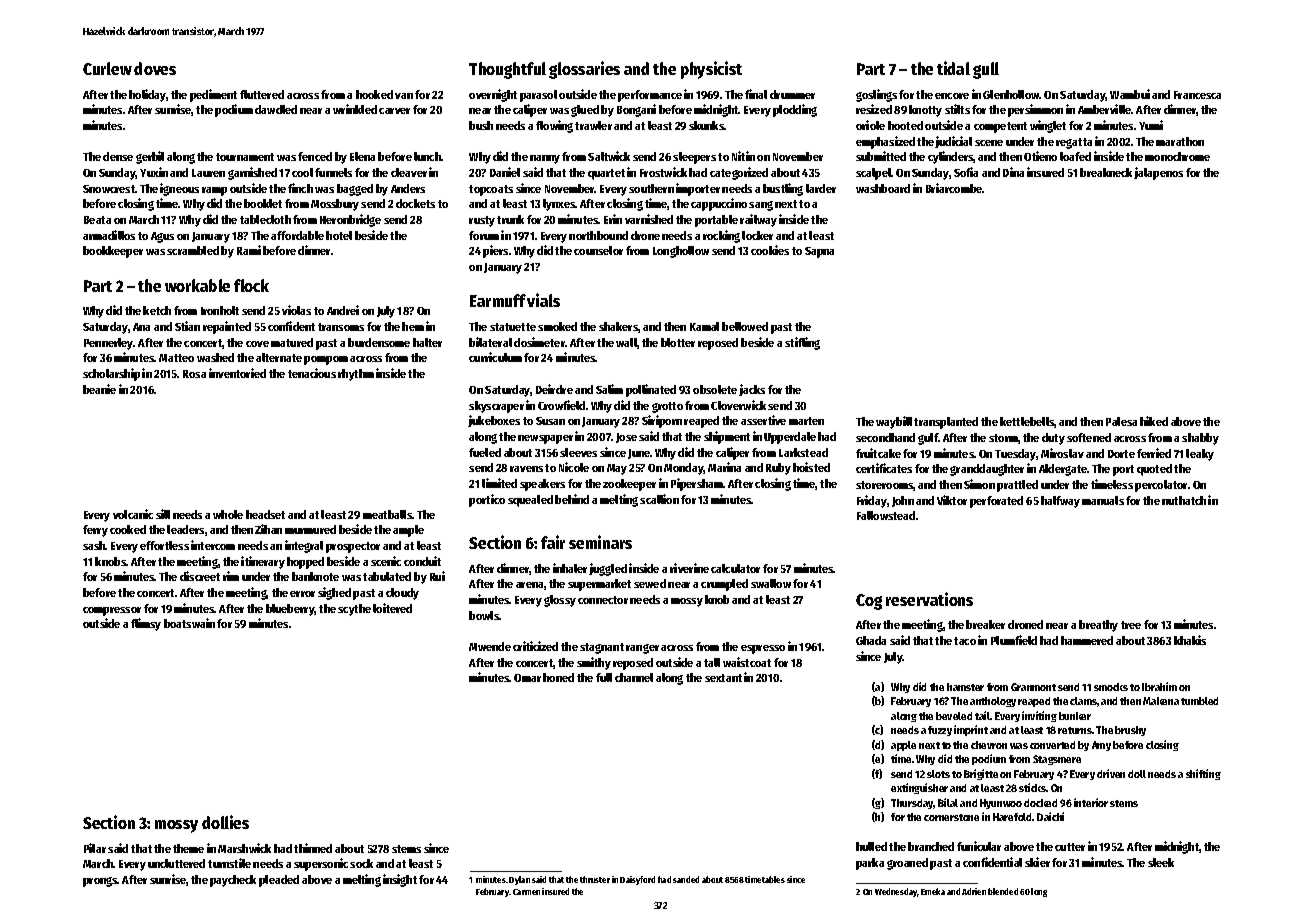 The image size is (1308, 924). I want to click on Agus, so click(162, 237).
